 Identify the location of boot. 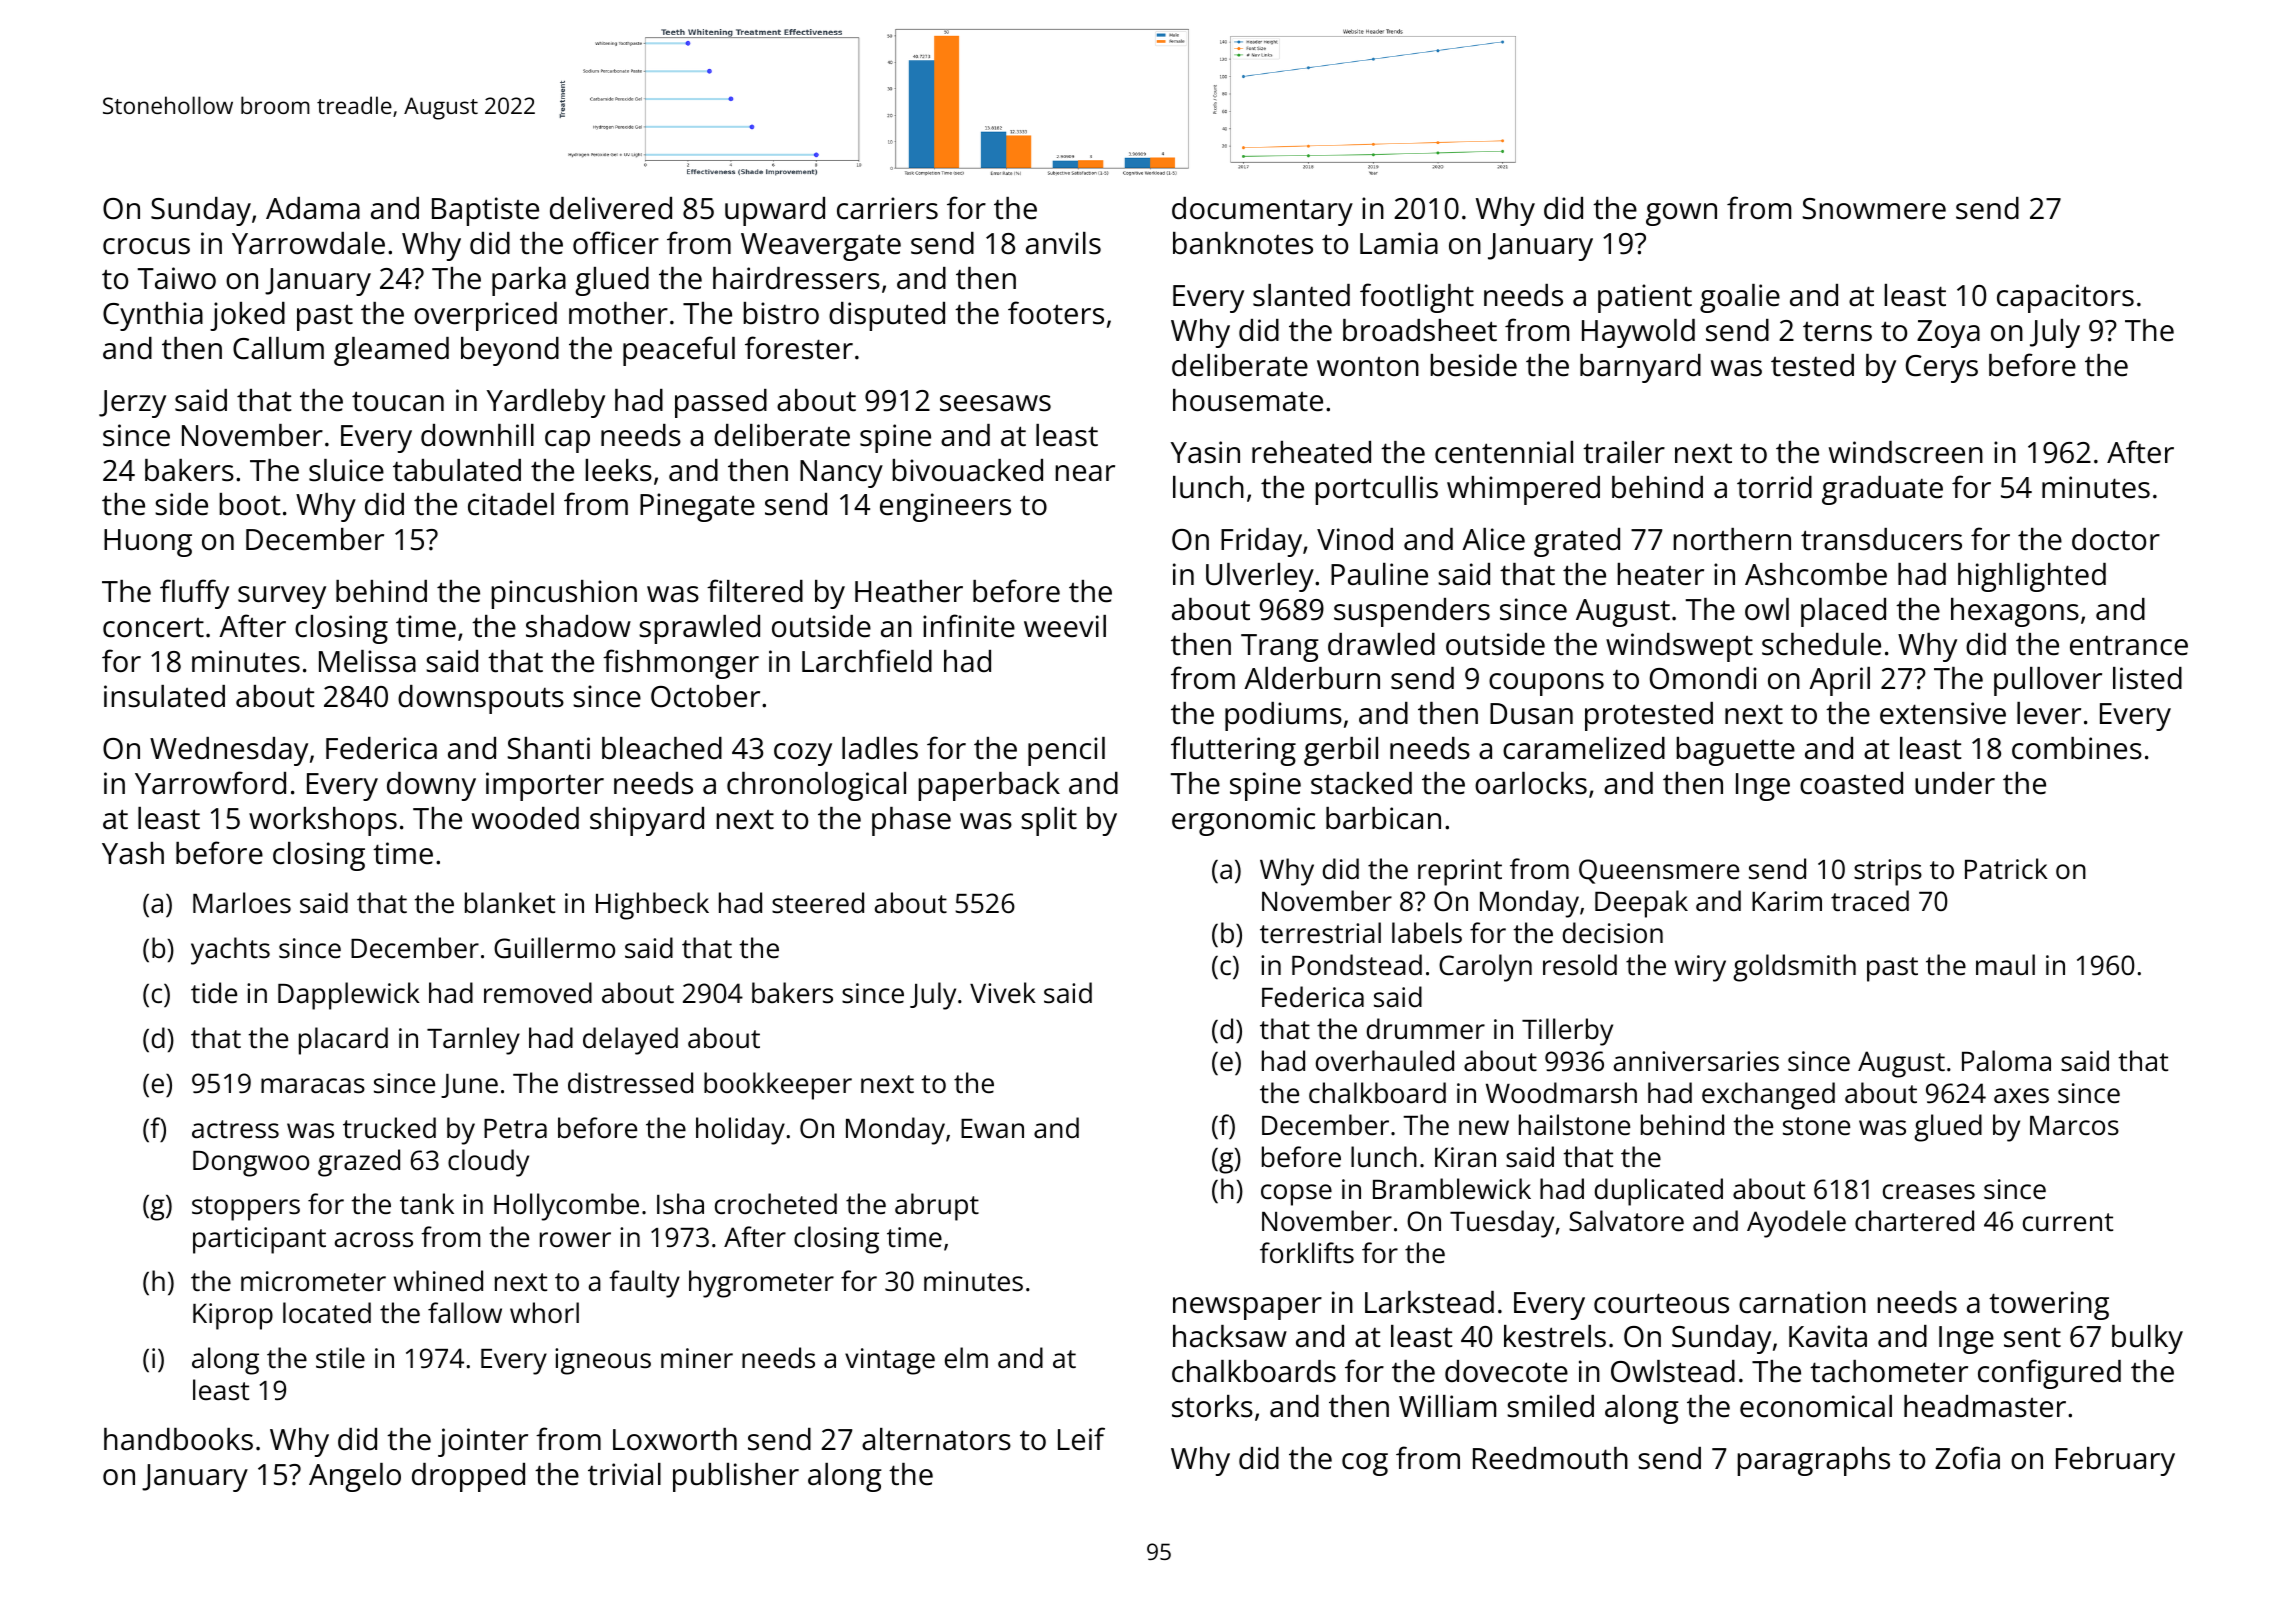
(250, 504).
